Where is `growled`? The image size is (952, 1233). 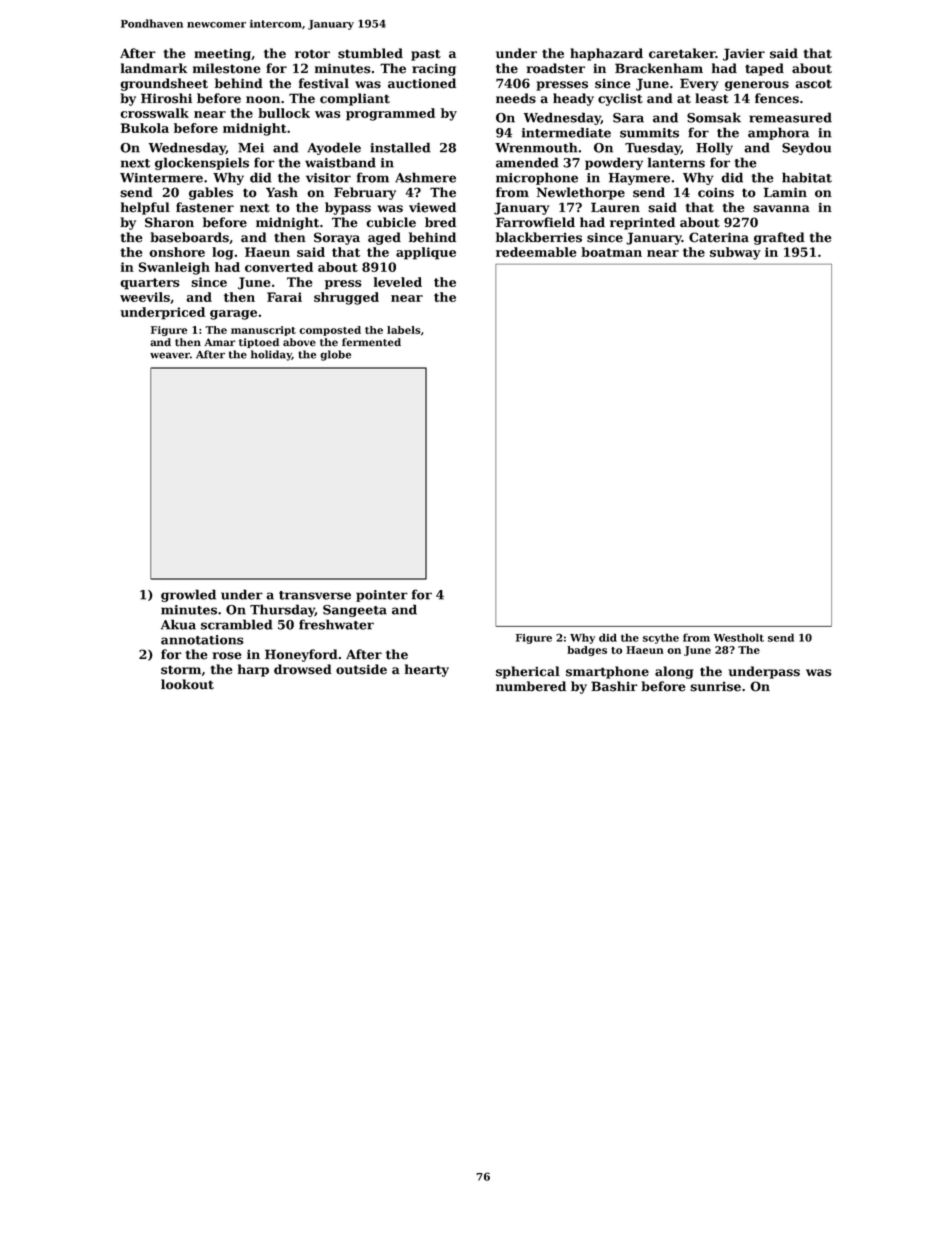
growled is located at coordinates (188, 595).
